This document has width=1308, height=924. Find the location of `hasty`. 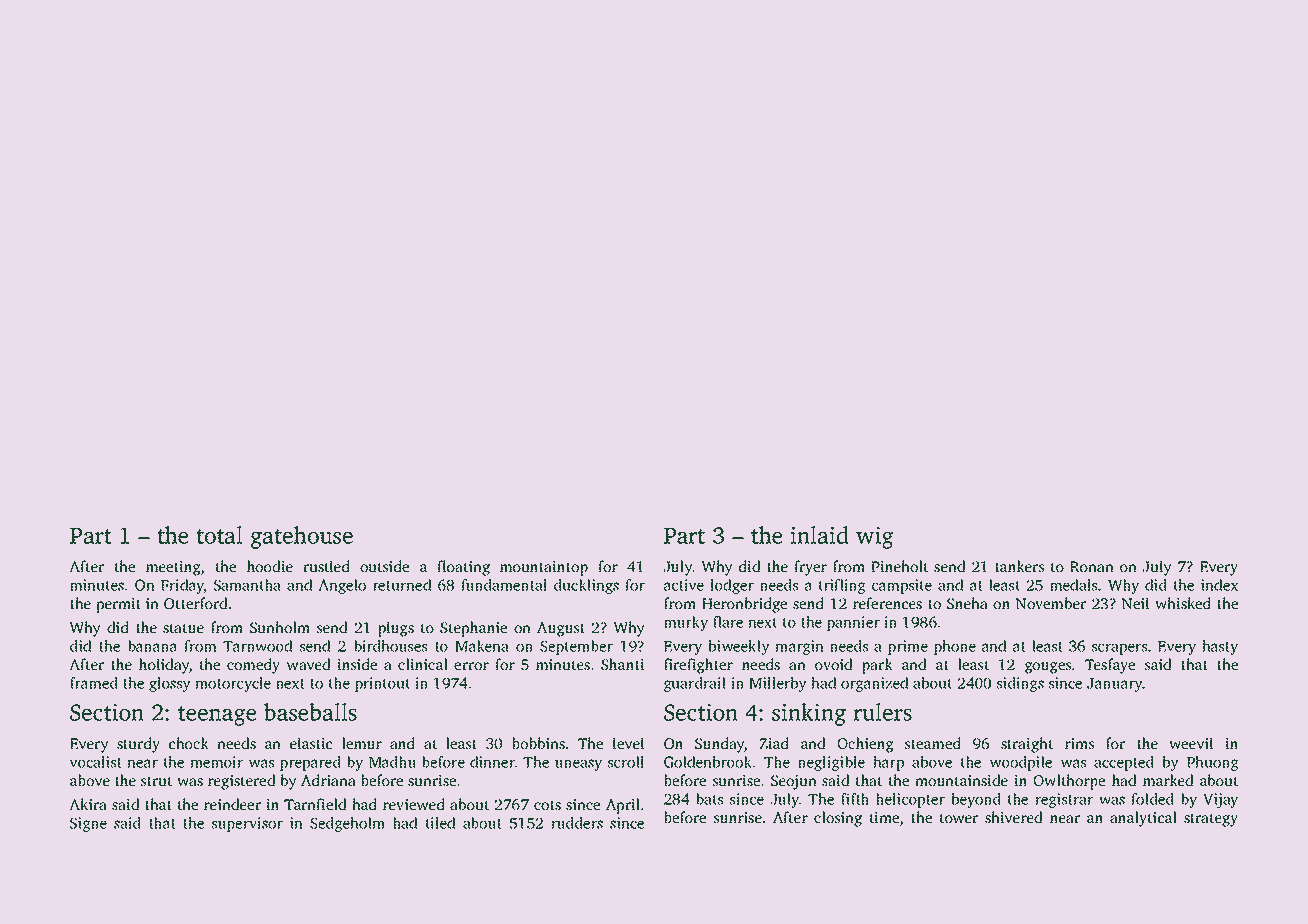

hasty is located at coordinates (1220, 647).
